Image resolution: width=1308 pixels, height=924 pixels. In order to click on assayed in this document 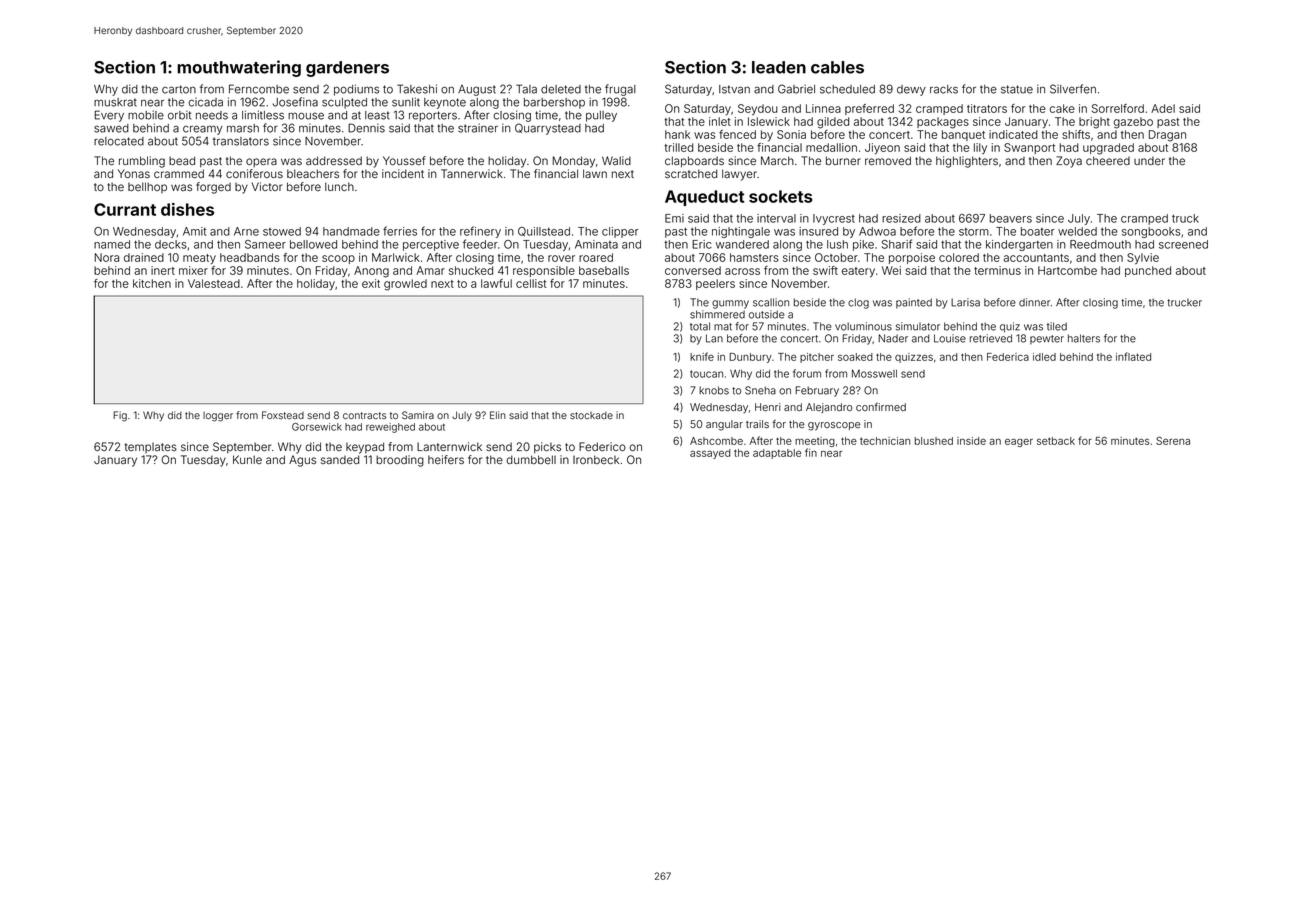, I will do `click(710, 454)`.
